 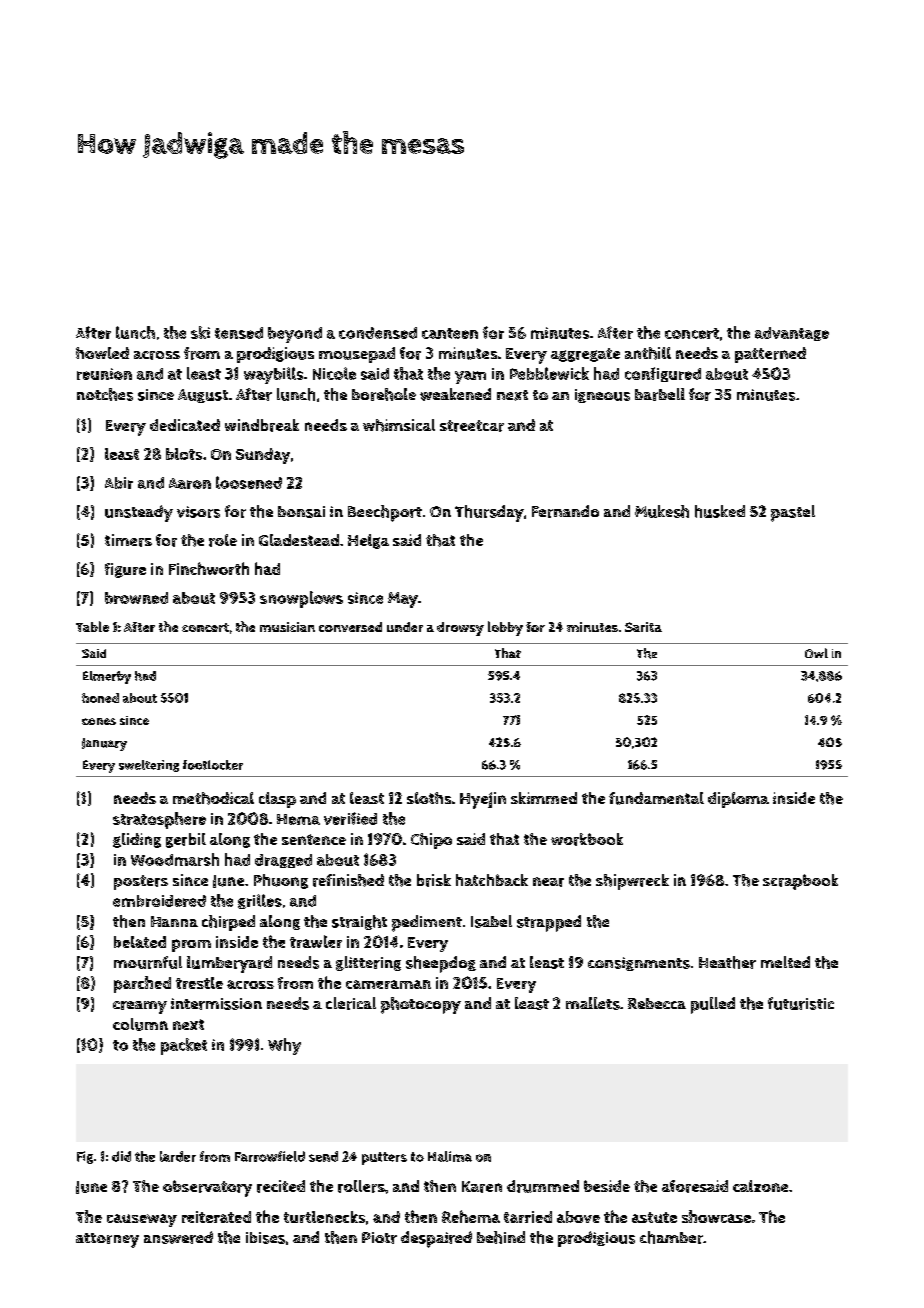 I want to click on attorney, so click(x=107, y=1240).
